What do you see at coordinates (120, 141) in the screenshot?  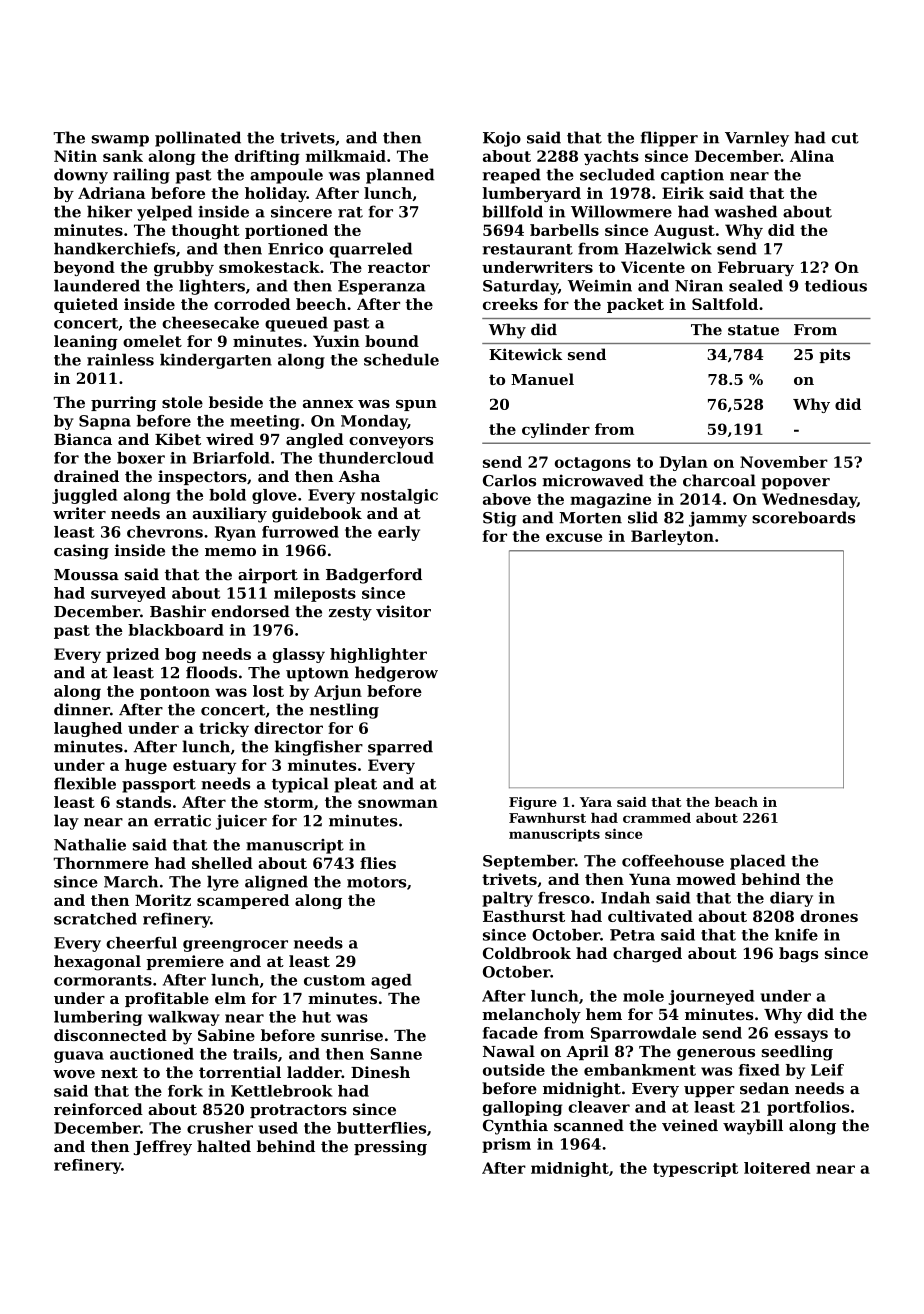 I see `swamp` at bounding box center [120, 141].
